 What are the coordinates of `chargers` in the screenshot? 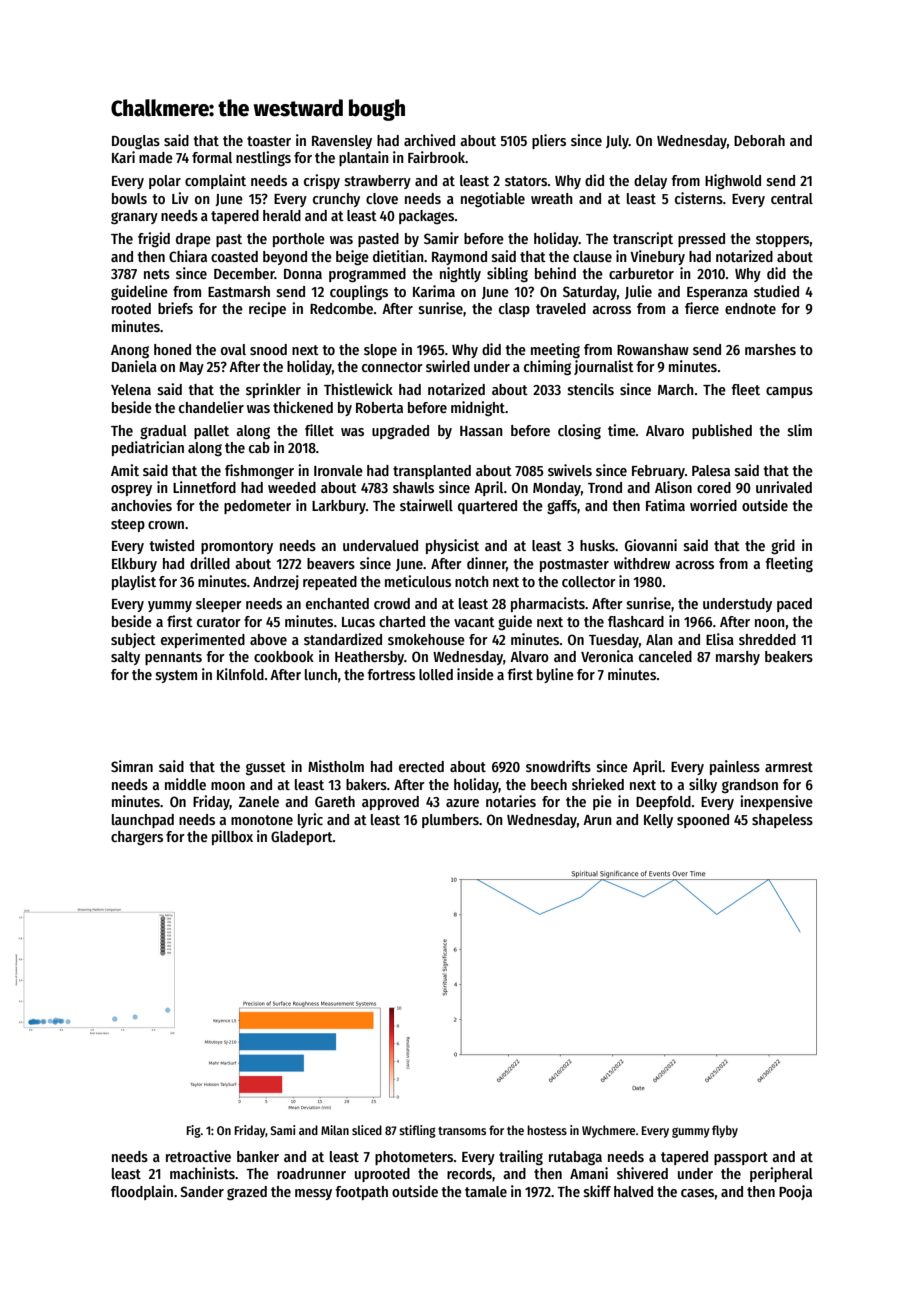 It's located at (137, 838).
